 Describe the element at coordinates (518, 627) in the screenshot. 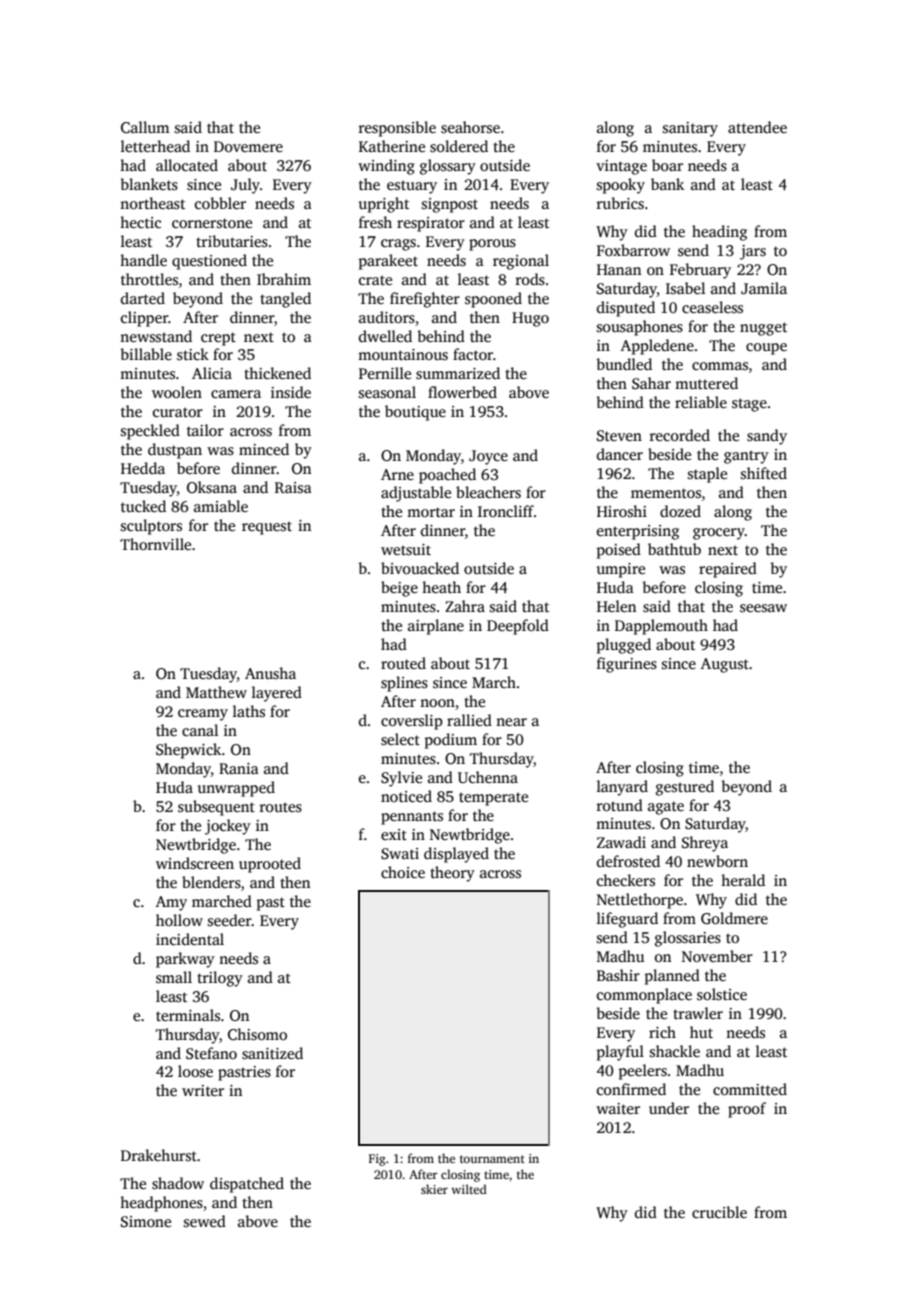

I see `Deepfold` at that location.
